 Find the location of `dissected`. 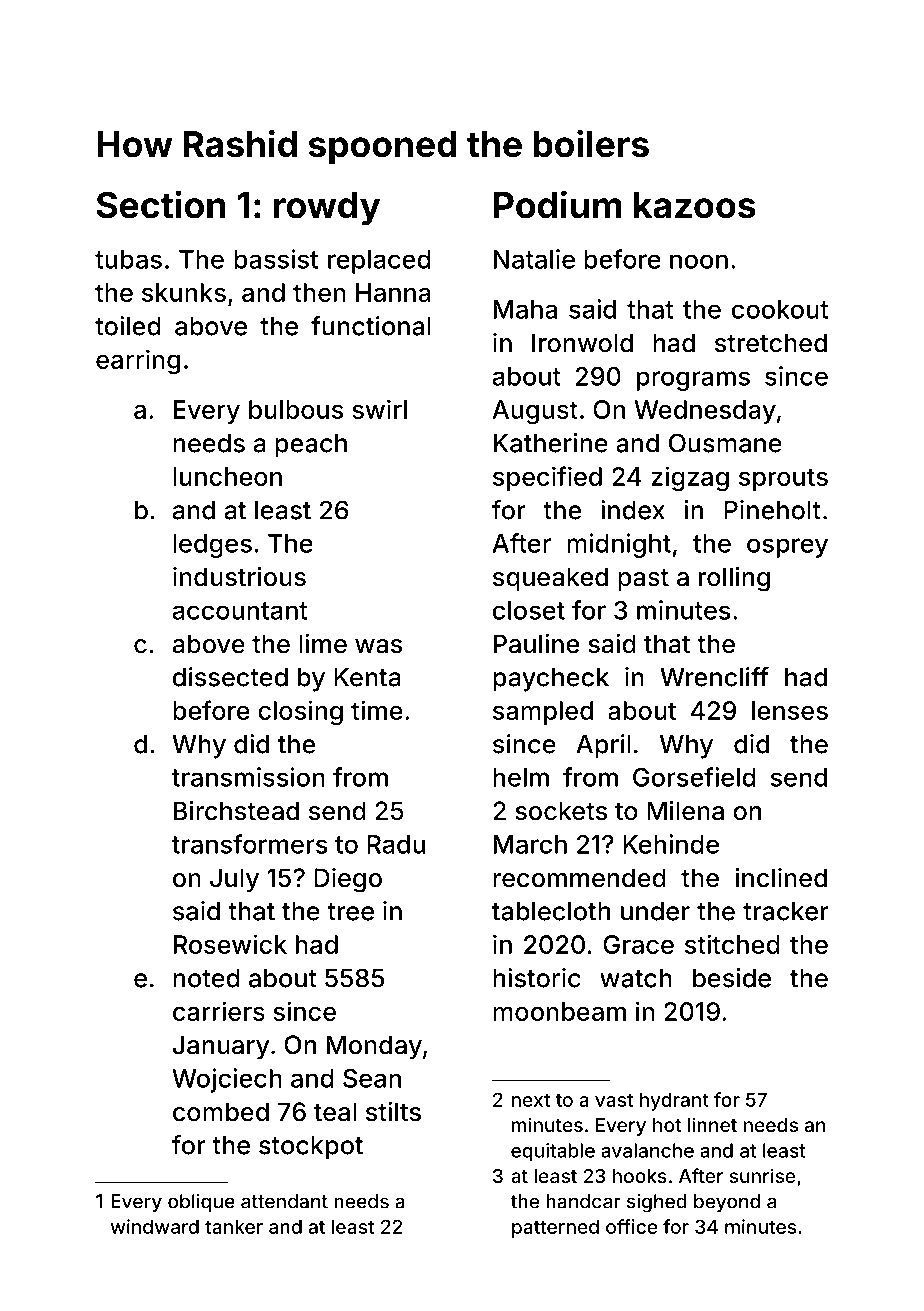

dissected is located at coordinates (230, 677).
